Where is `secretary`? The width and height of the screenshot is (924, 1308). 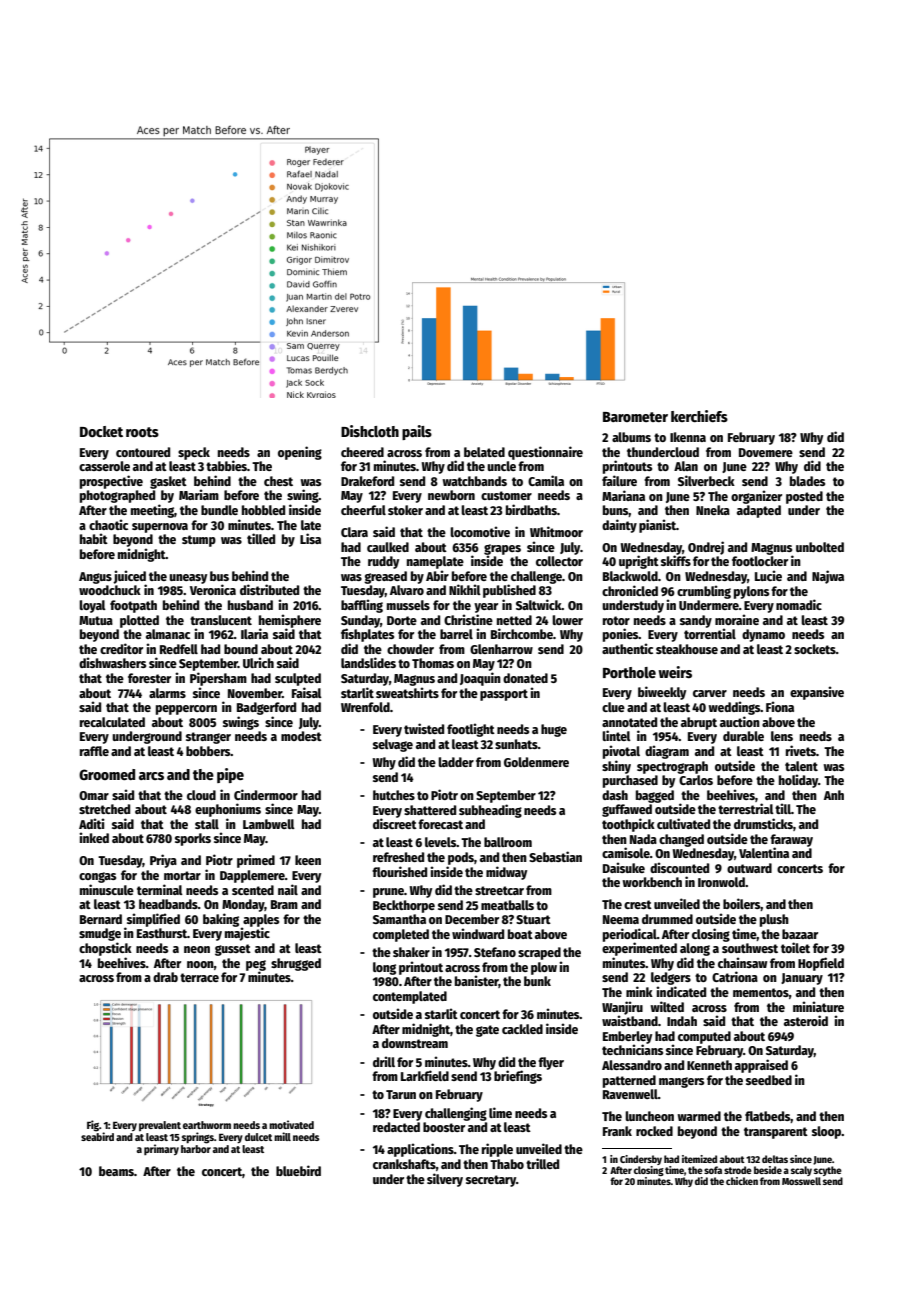
secretary is located at coordinates (491, 1181).
